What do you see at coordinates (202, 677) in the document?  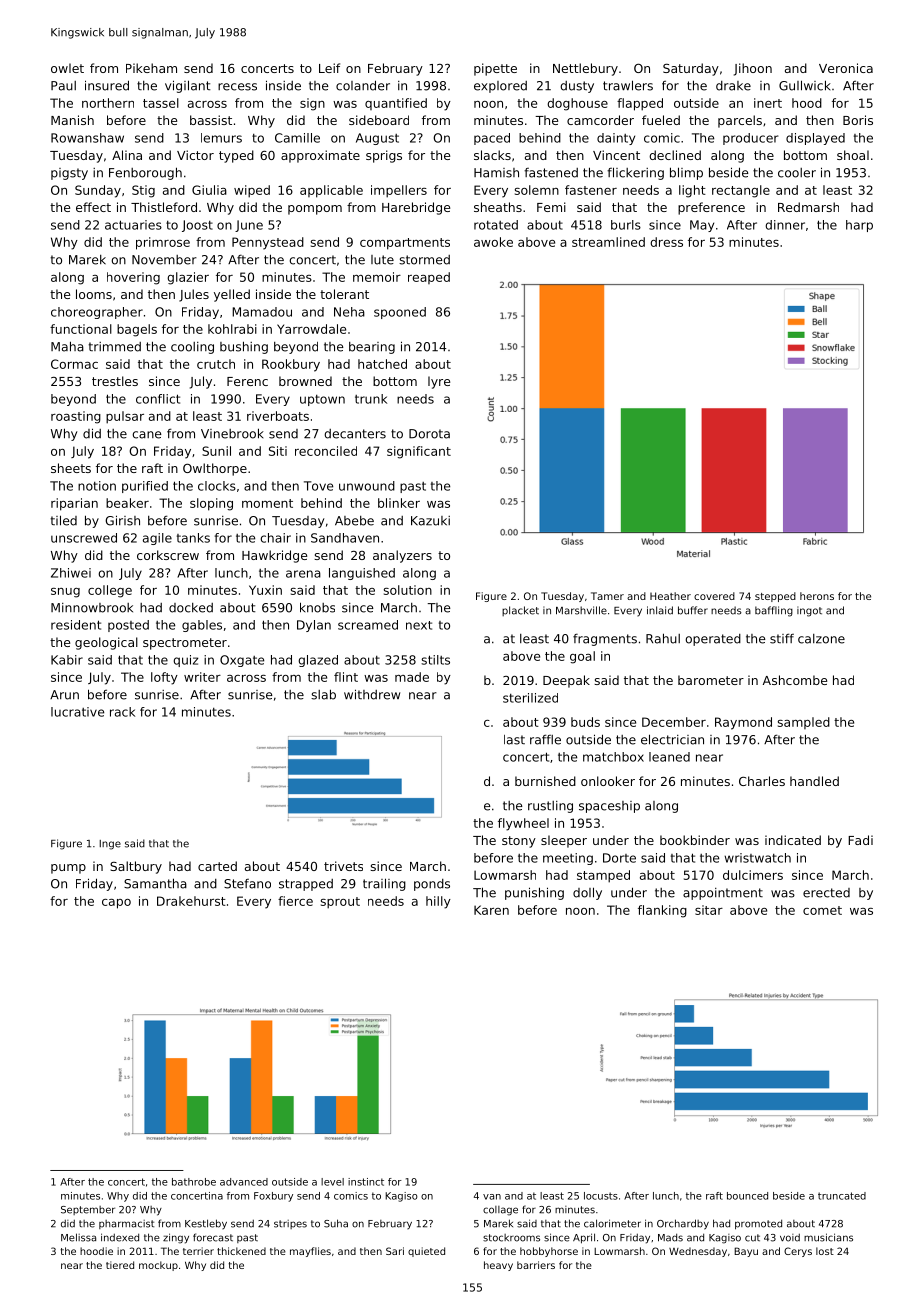 I see `writer` at bounding box center [202, 677].
